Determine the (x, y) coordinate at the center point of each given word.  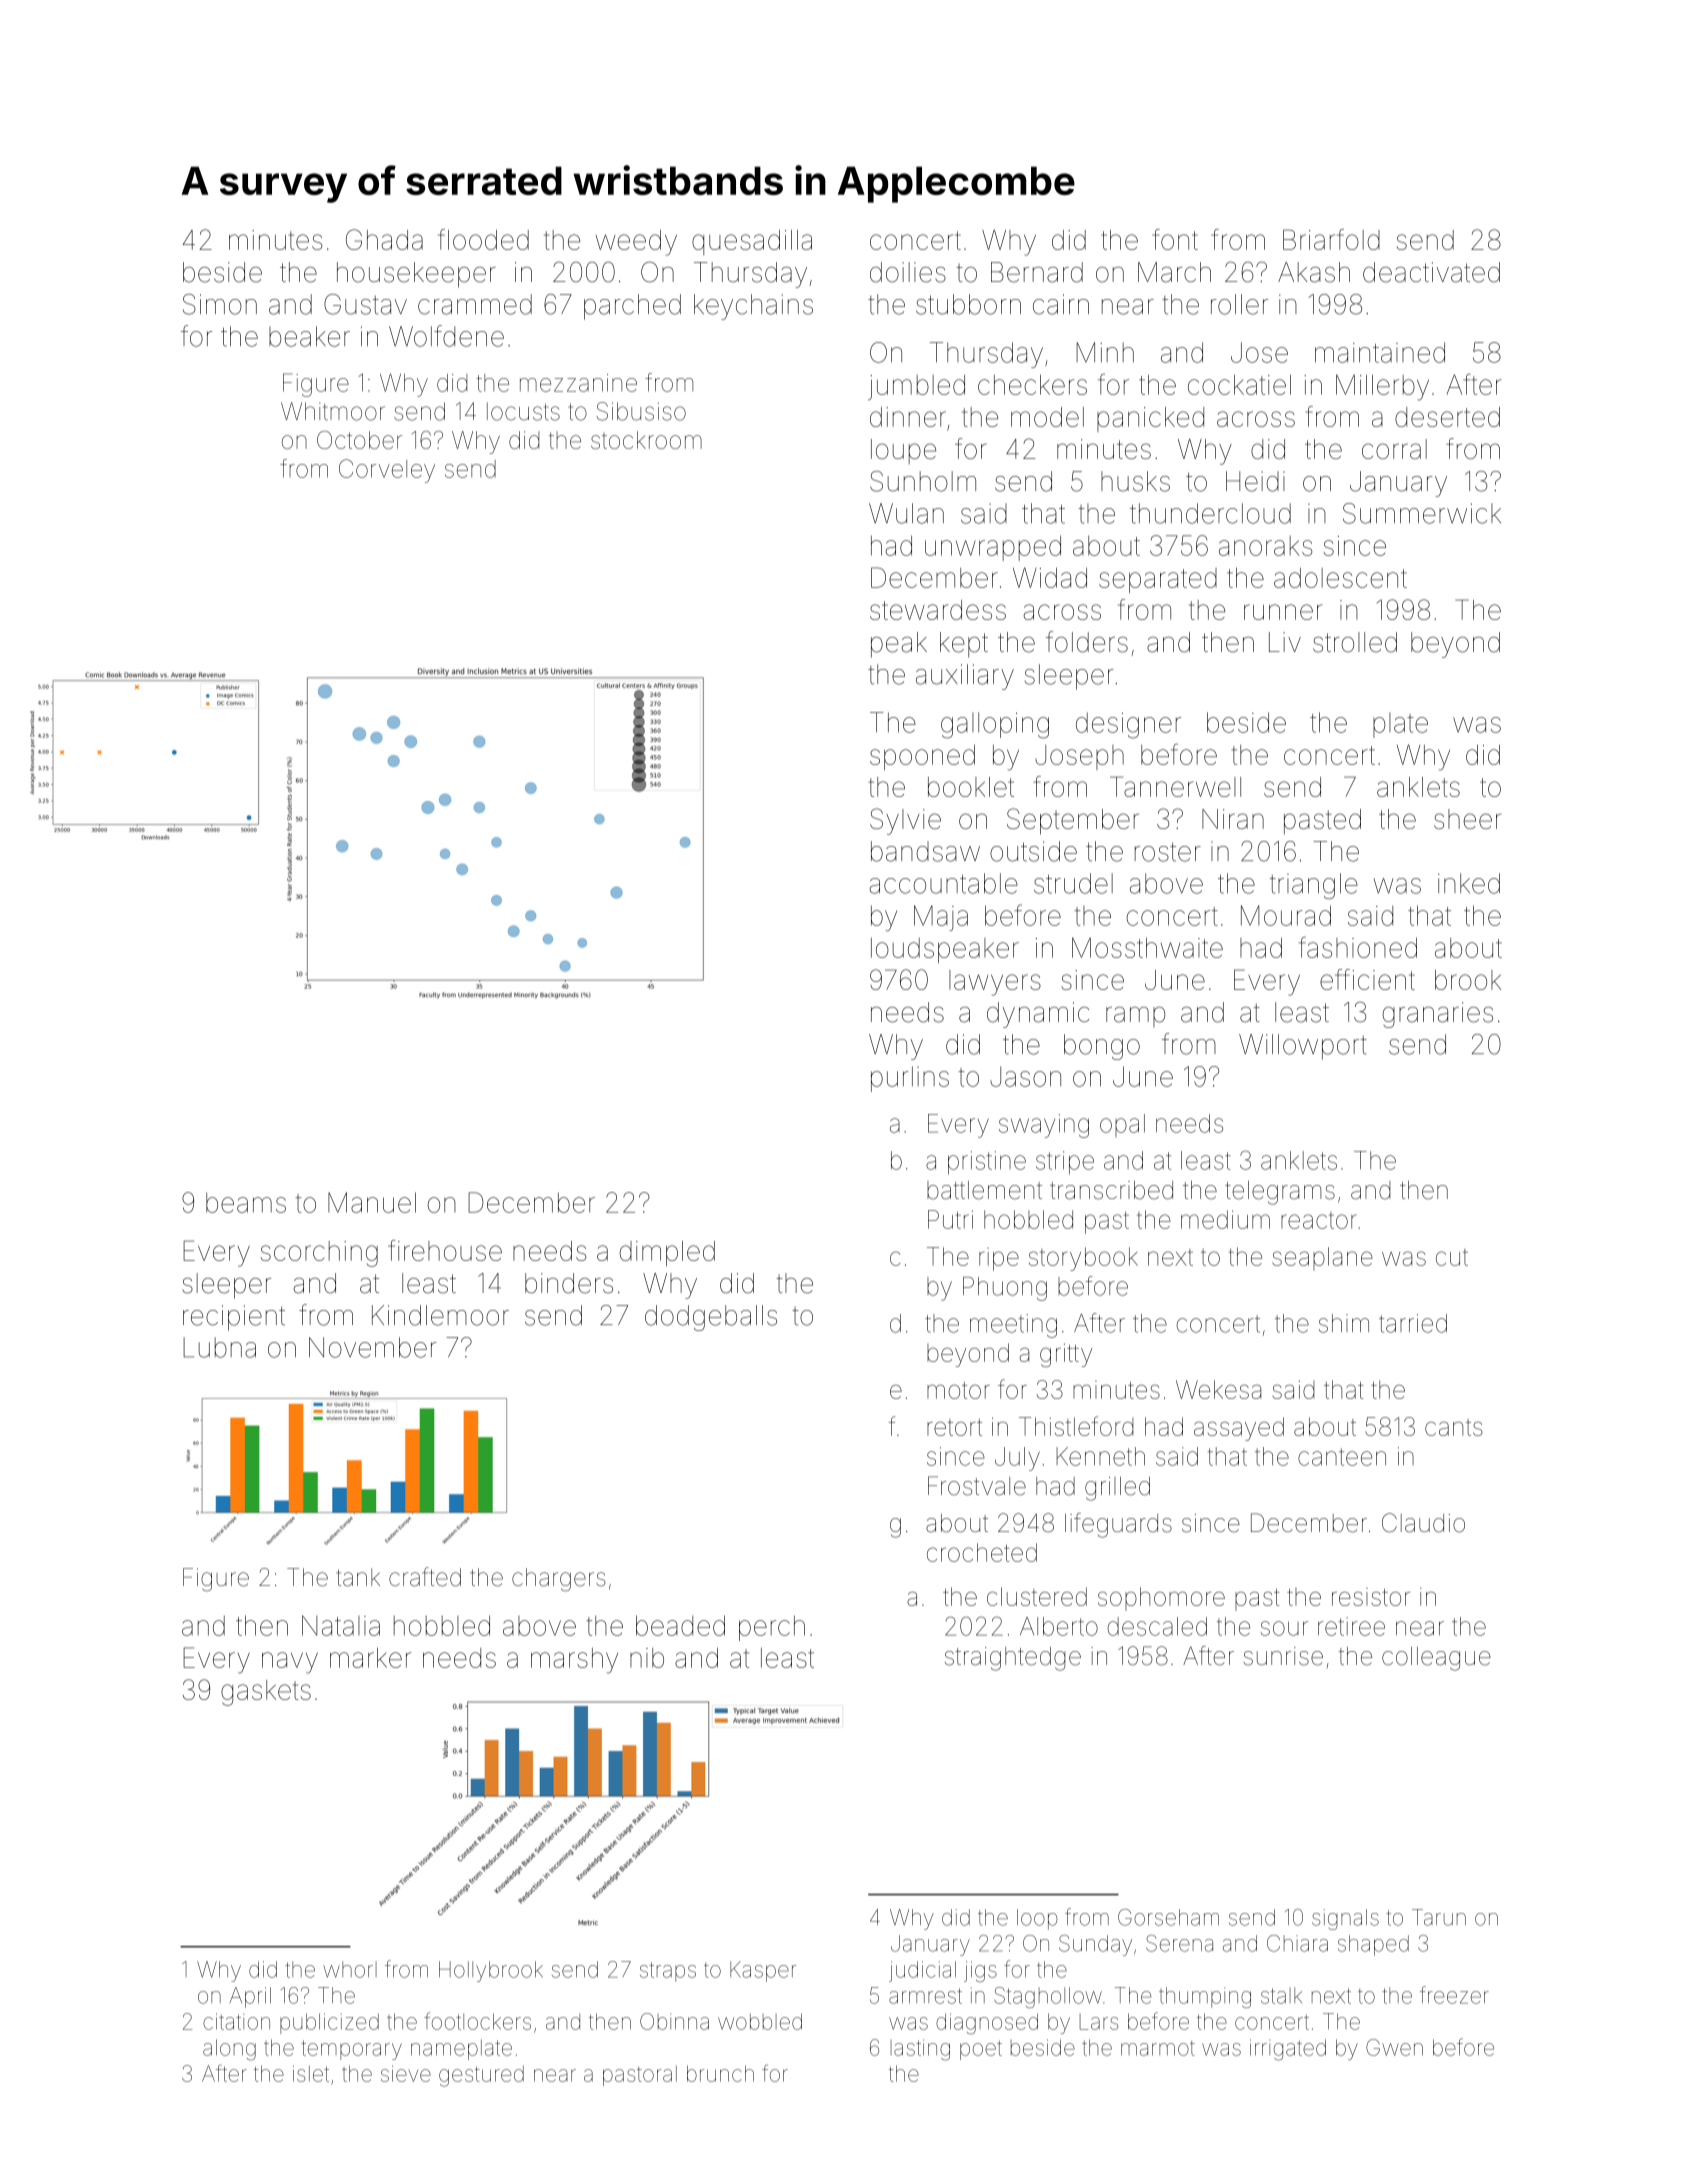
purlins (910, 1079)
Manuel (372, 1202)
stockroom (646, 440)
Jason (1025, 1076)
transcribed (1111, 1190)
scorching (319, 1254)
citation (236, 2021)
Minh (1105, 352)
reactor (1318, 1220)
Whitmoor (333, 411)
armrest (925, 1996)
